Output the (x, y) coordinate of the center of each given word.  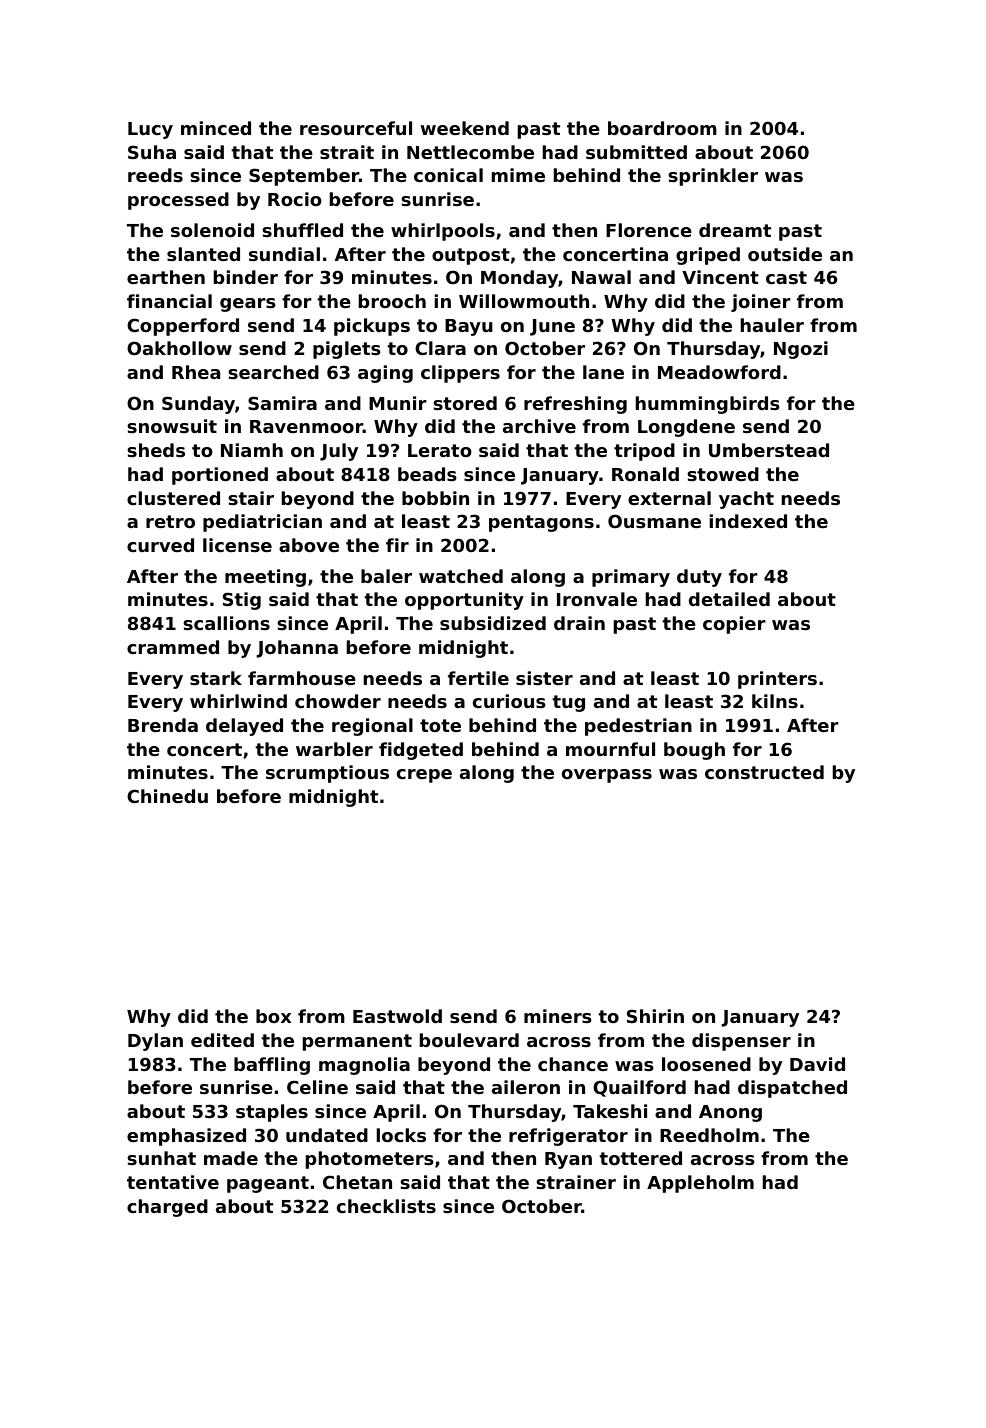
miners (558, 1016)
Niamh (252, 450)
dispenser (741, 1042)
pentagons (541, 523)
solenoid (212, 230)
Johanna (297, 649)
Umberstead (769, 450)
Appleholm (700, 1184)
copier (734, 625)
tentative (173, 1182)
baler (386, 576)
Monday (519, 279)
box (273, 1016)
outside (785, 254)
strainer (576, 1182)
